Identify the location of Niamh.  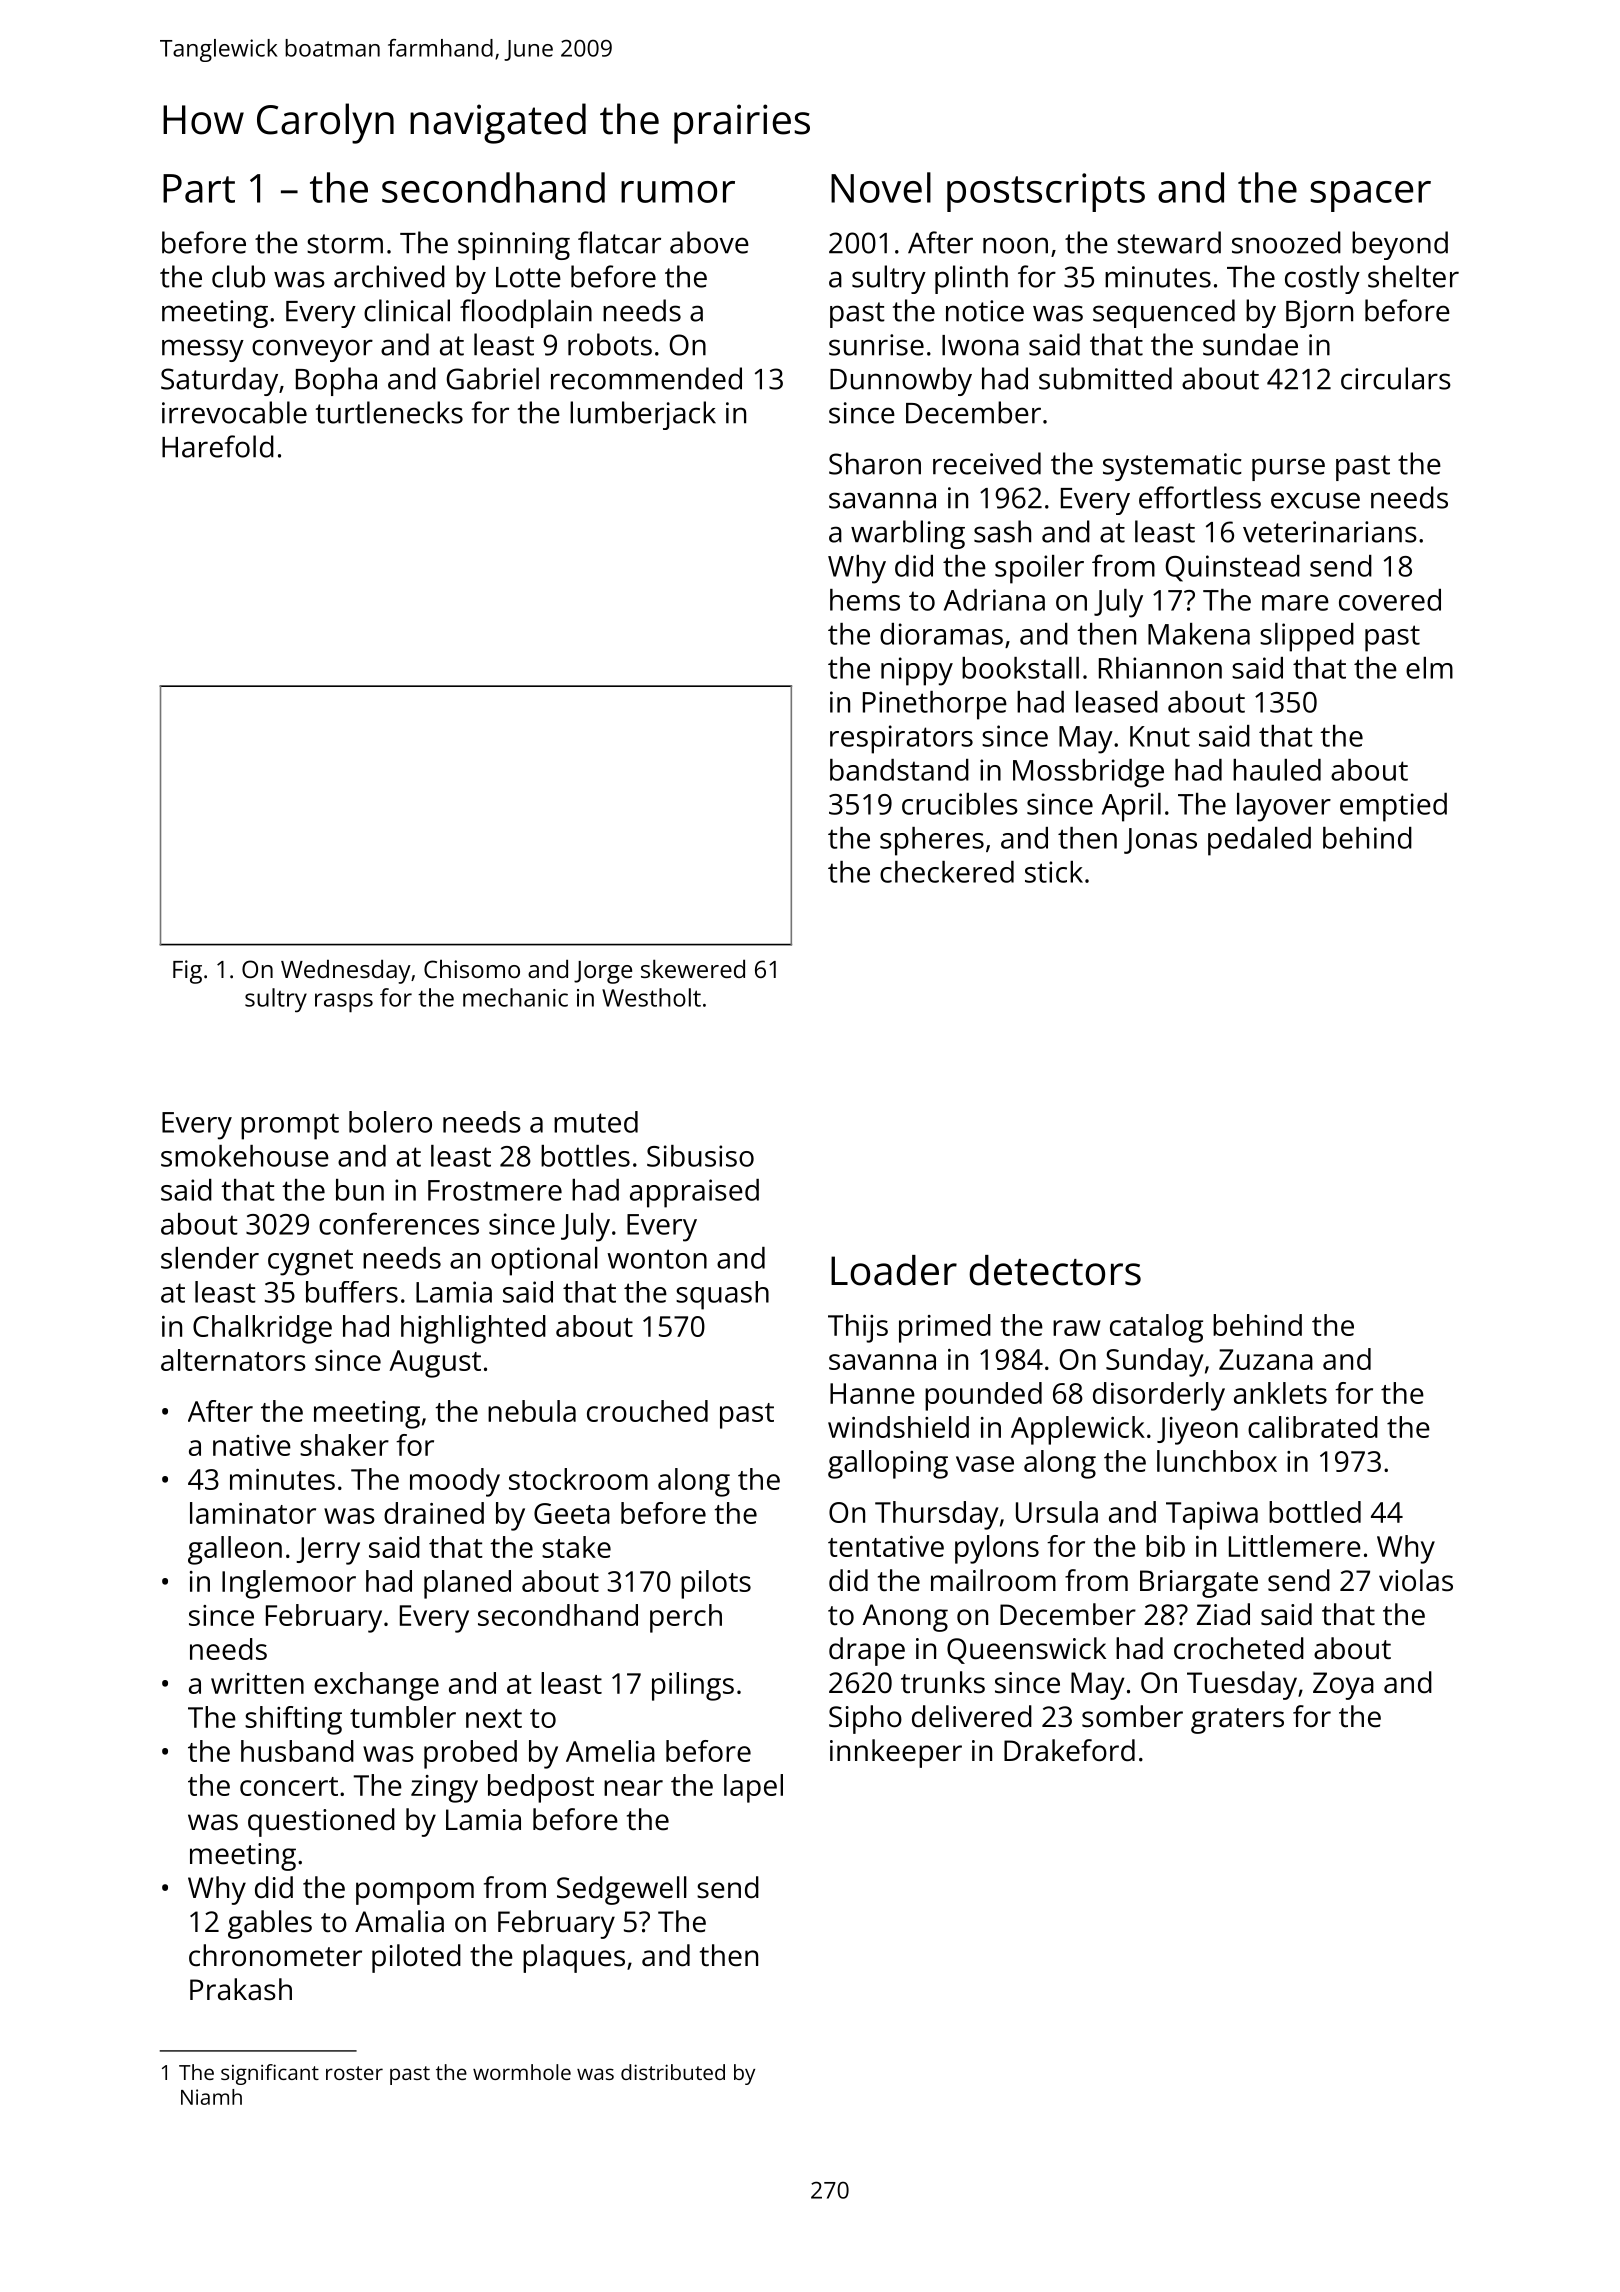
(211, 2097).
